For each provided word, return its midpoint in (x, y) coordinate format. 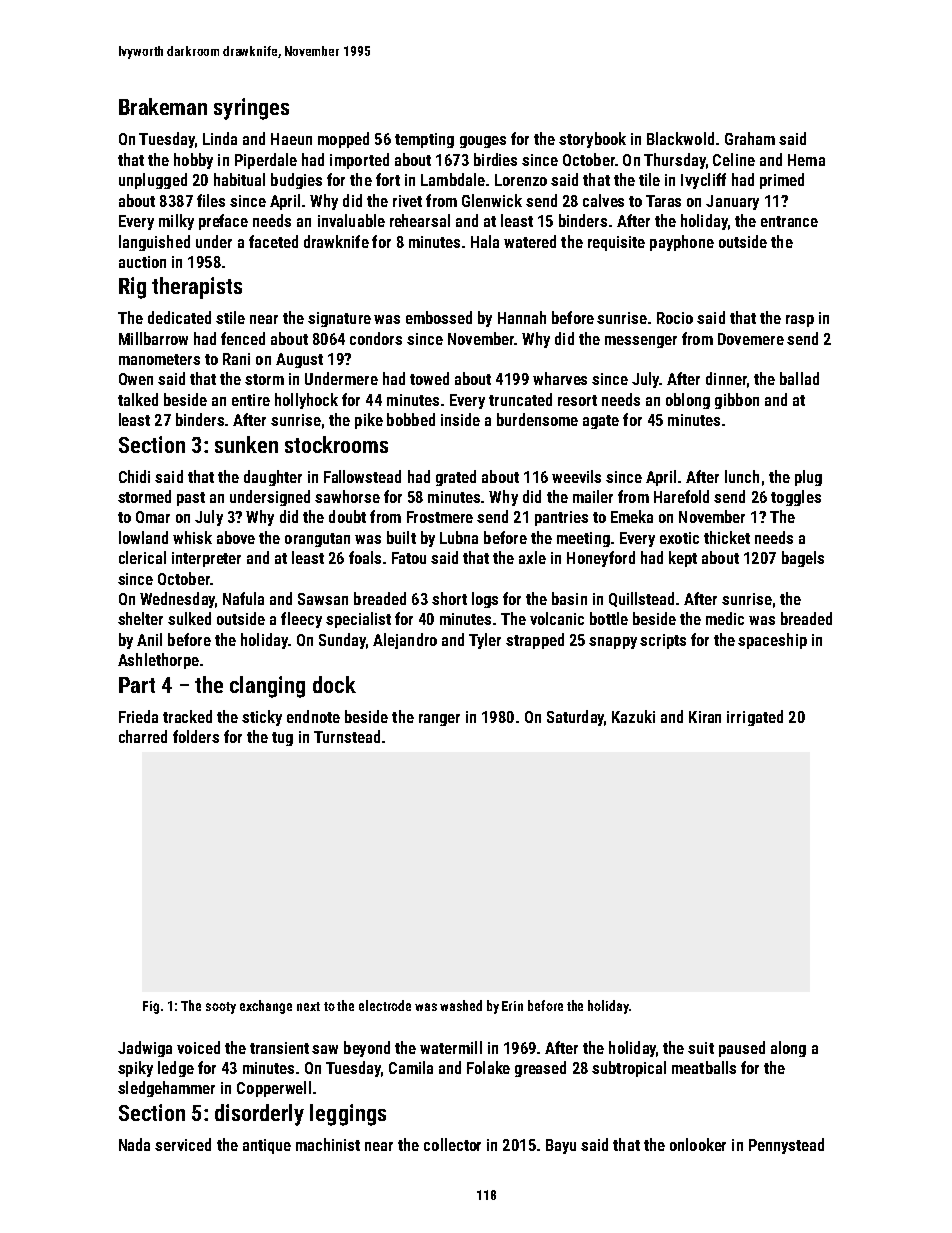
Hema (806, 160)
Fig (151, 1007)
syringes (251, 109)
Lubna (459, 537)
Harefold (681, 496)
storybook (592, 140)
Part (137, 685)
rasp (800, 321)
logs (485, 600)
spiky (135, 1069)
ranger (439, 720)
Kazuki (633, 716)
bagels (803, 559)
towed (429, 378)
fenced (243, 338)
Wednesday (177, 600)
